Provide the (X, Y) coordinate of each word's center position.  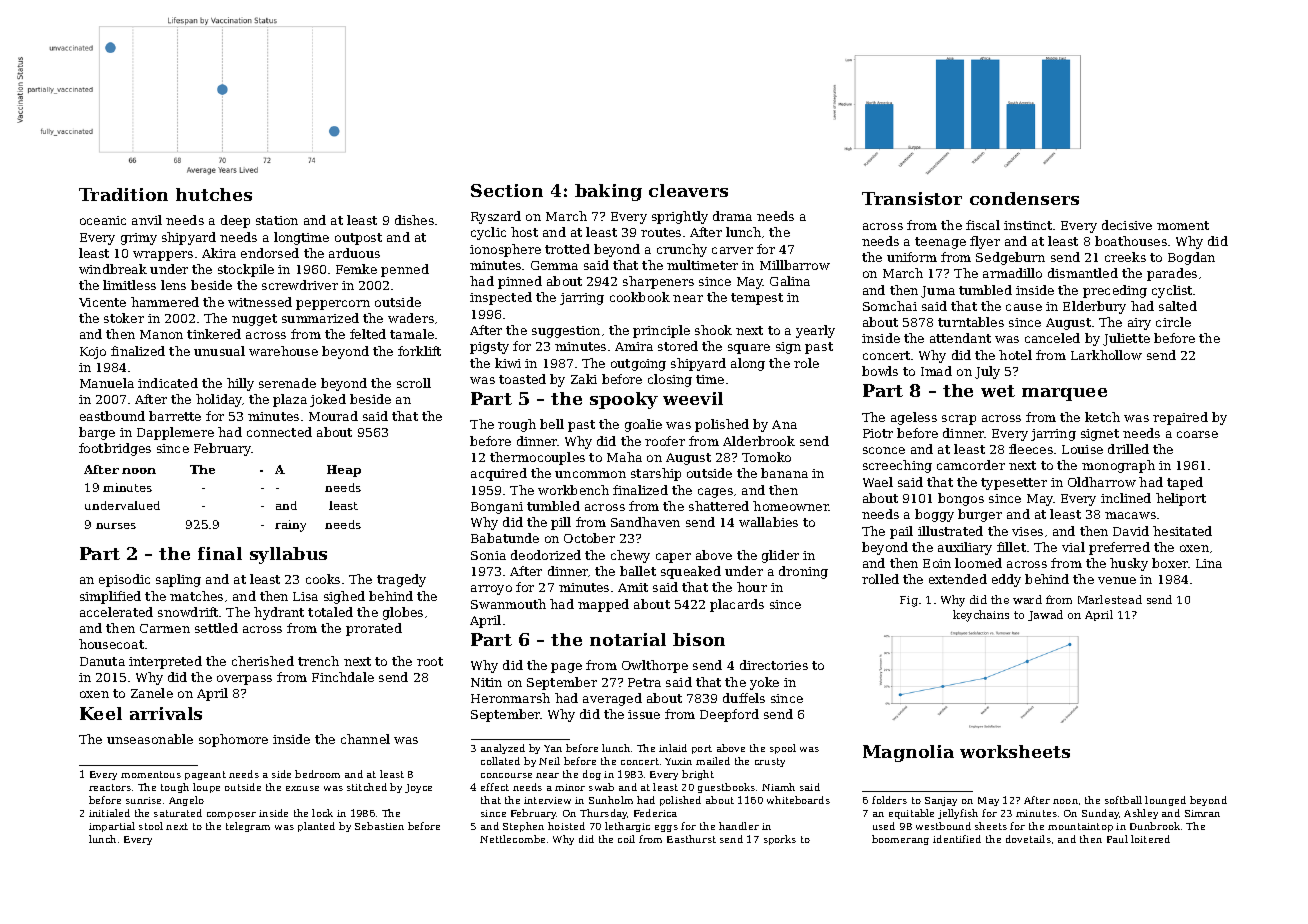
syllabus (288, 555)
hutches (214, 194)
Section (507, 190)
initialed (109, 813)
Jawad (1045, 615)
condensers (1024, 198)
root (430, 661)
